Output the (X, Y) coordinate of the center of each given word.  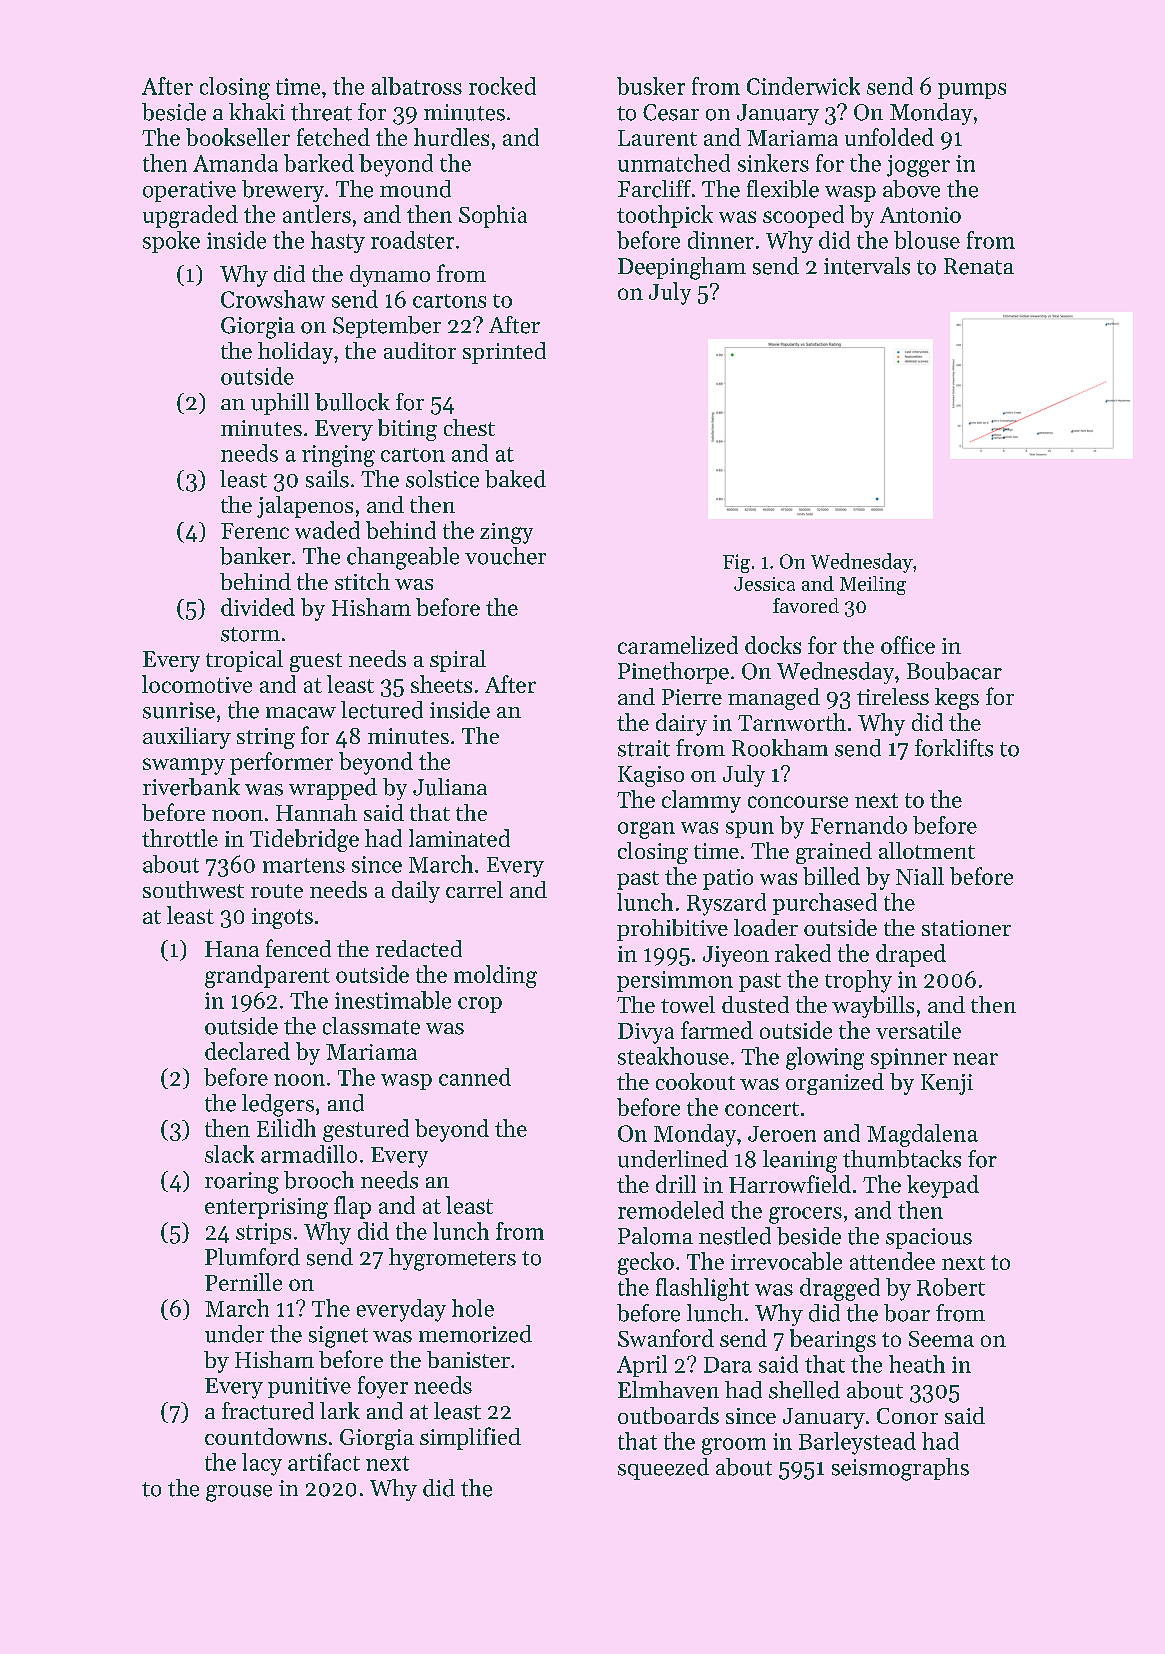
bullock (352, 402)
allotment (927, 850)
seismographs (900, 1469)
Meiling (873, 585)
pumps (972, 91)
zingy (506, 533)
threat (321, 112)
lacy (262, 1464)
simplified (470, 1438)
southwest (193, 889)
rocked (502, 86)
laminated (459, 838)
